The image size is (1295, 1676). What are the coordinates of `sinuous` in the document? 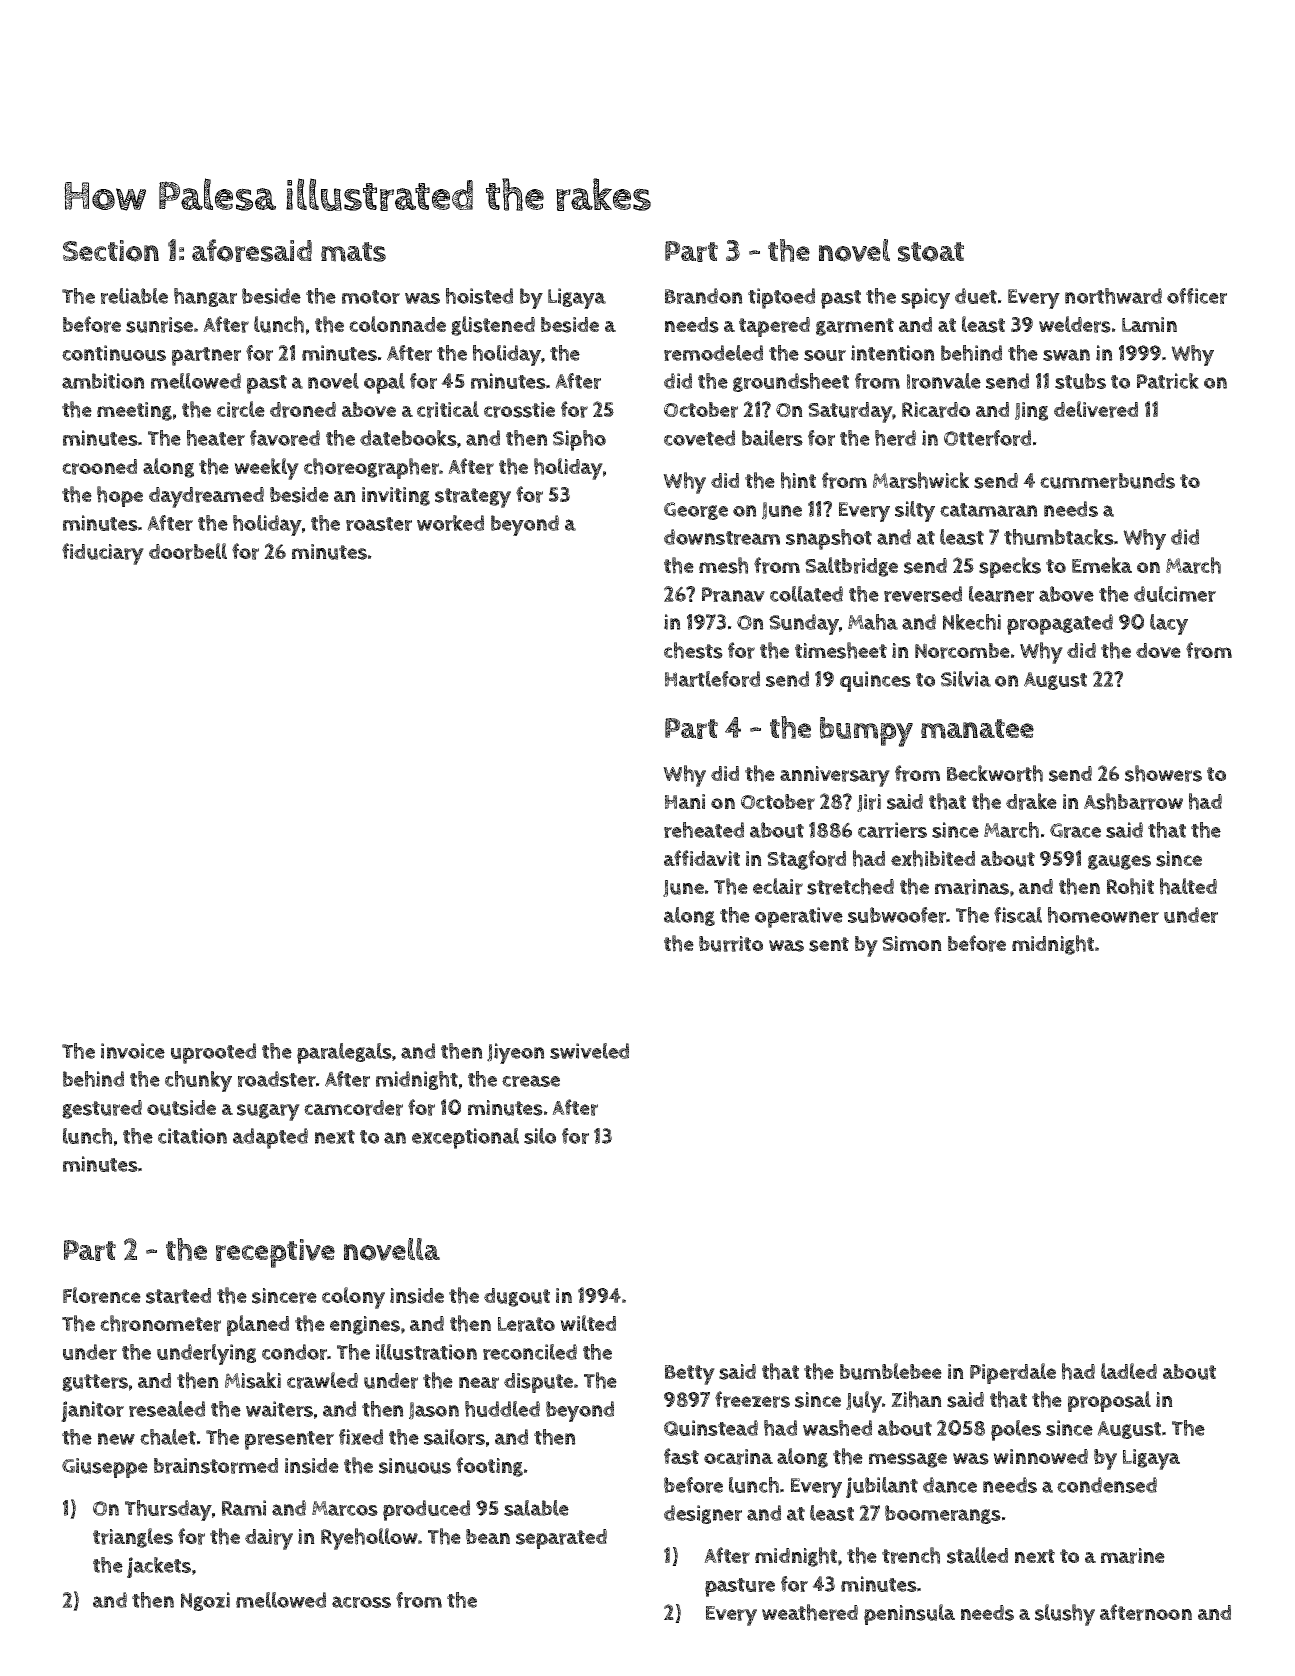 It's located at (415, 1466).
